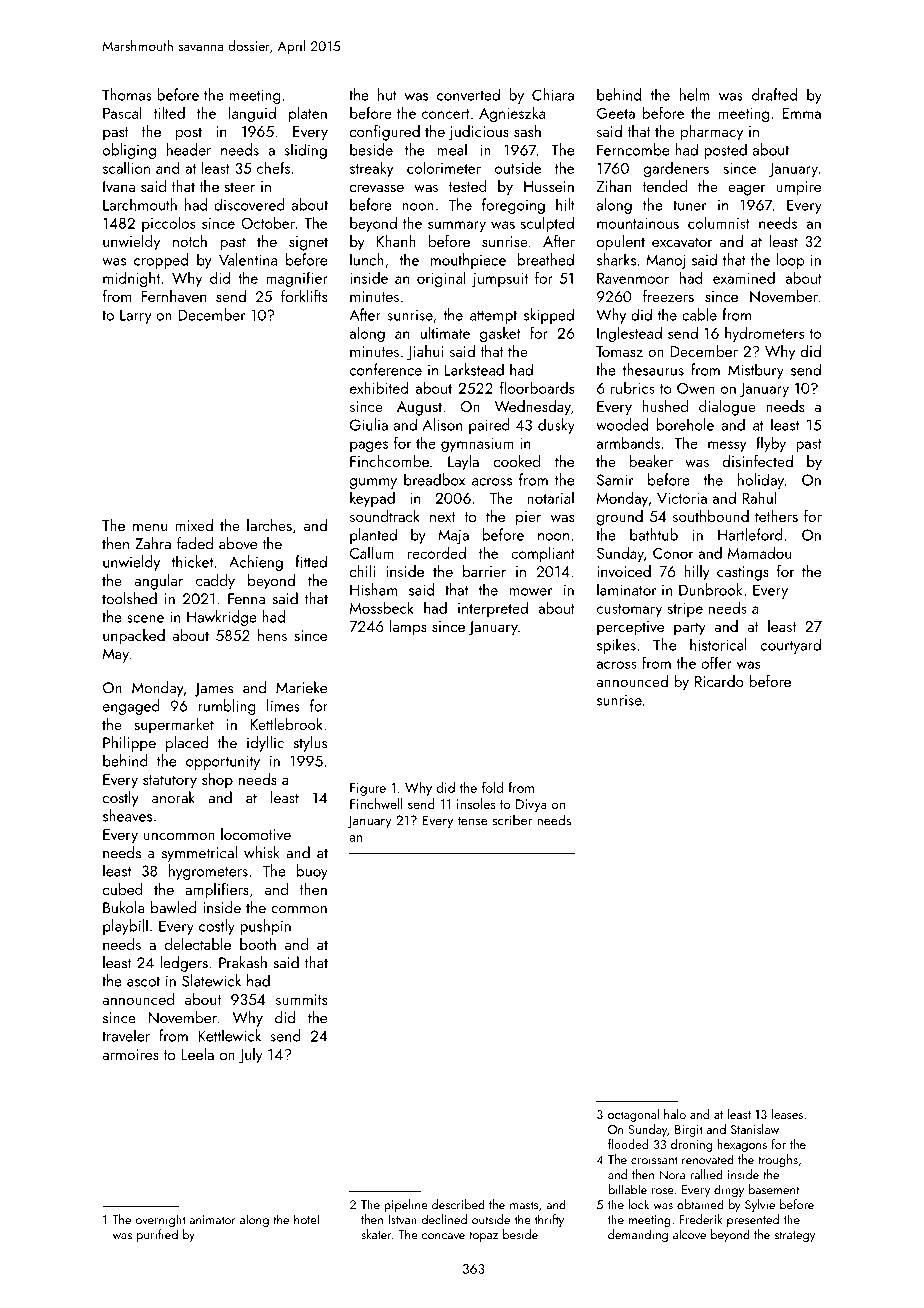 The height and width of the screenshot is (1308, 924). I want to click on presented, so click(753, 1220).
